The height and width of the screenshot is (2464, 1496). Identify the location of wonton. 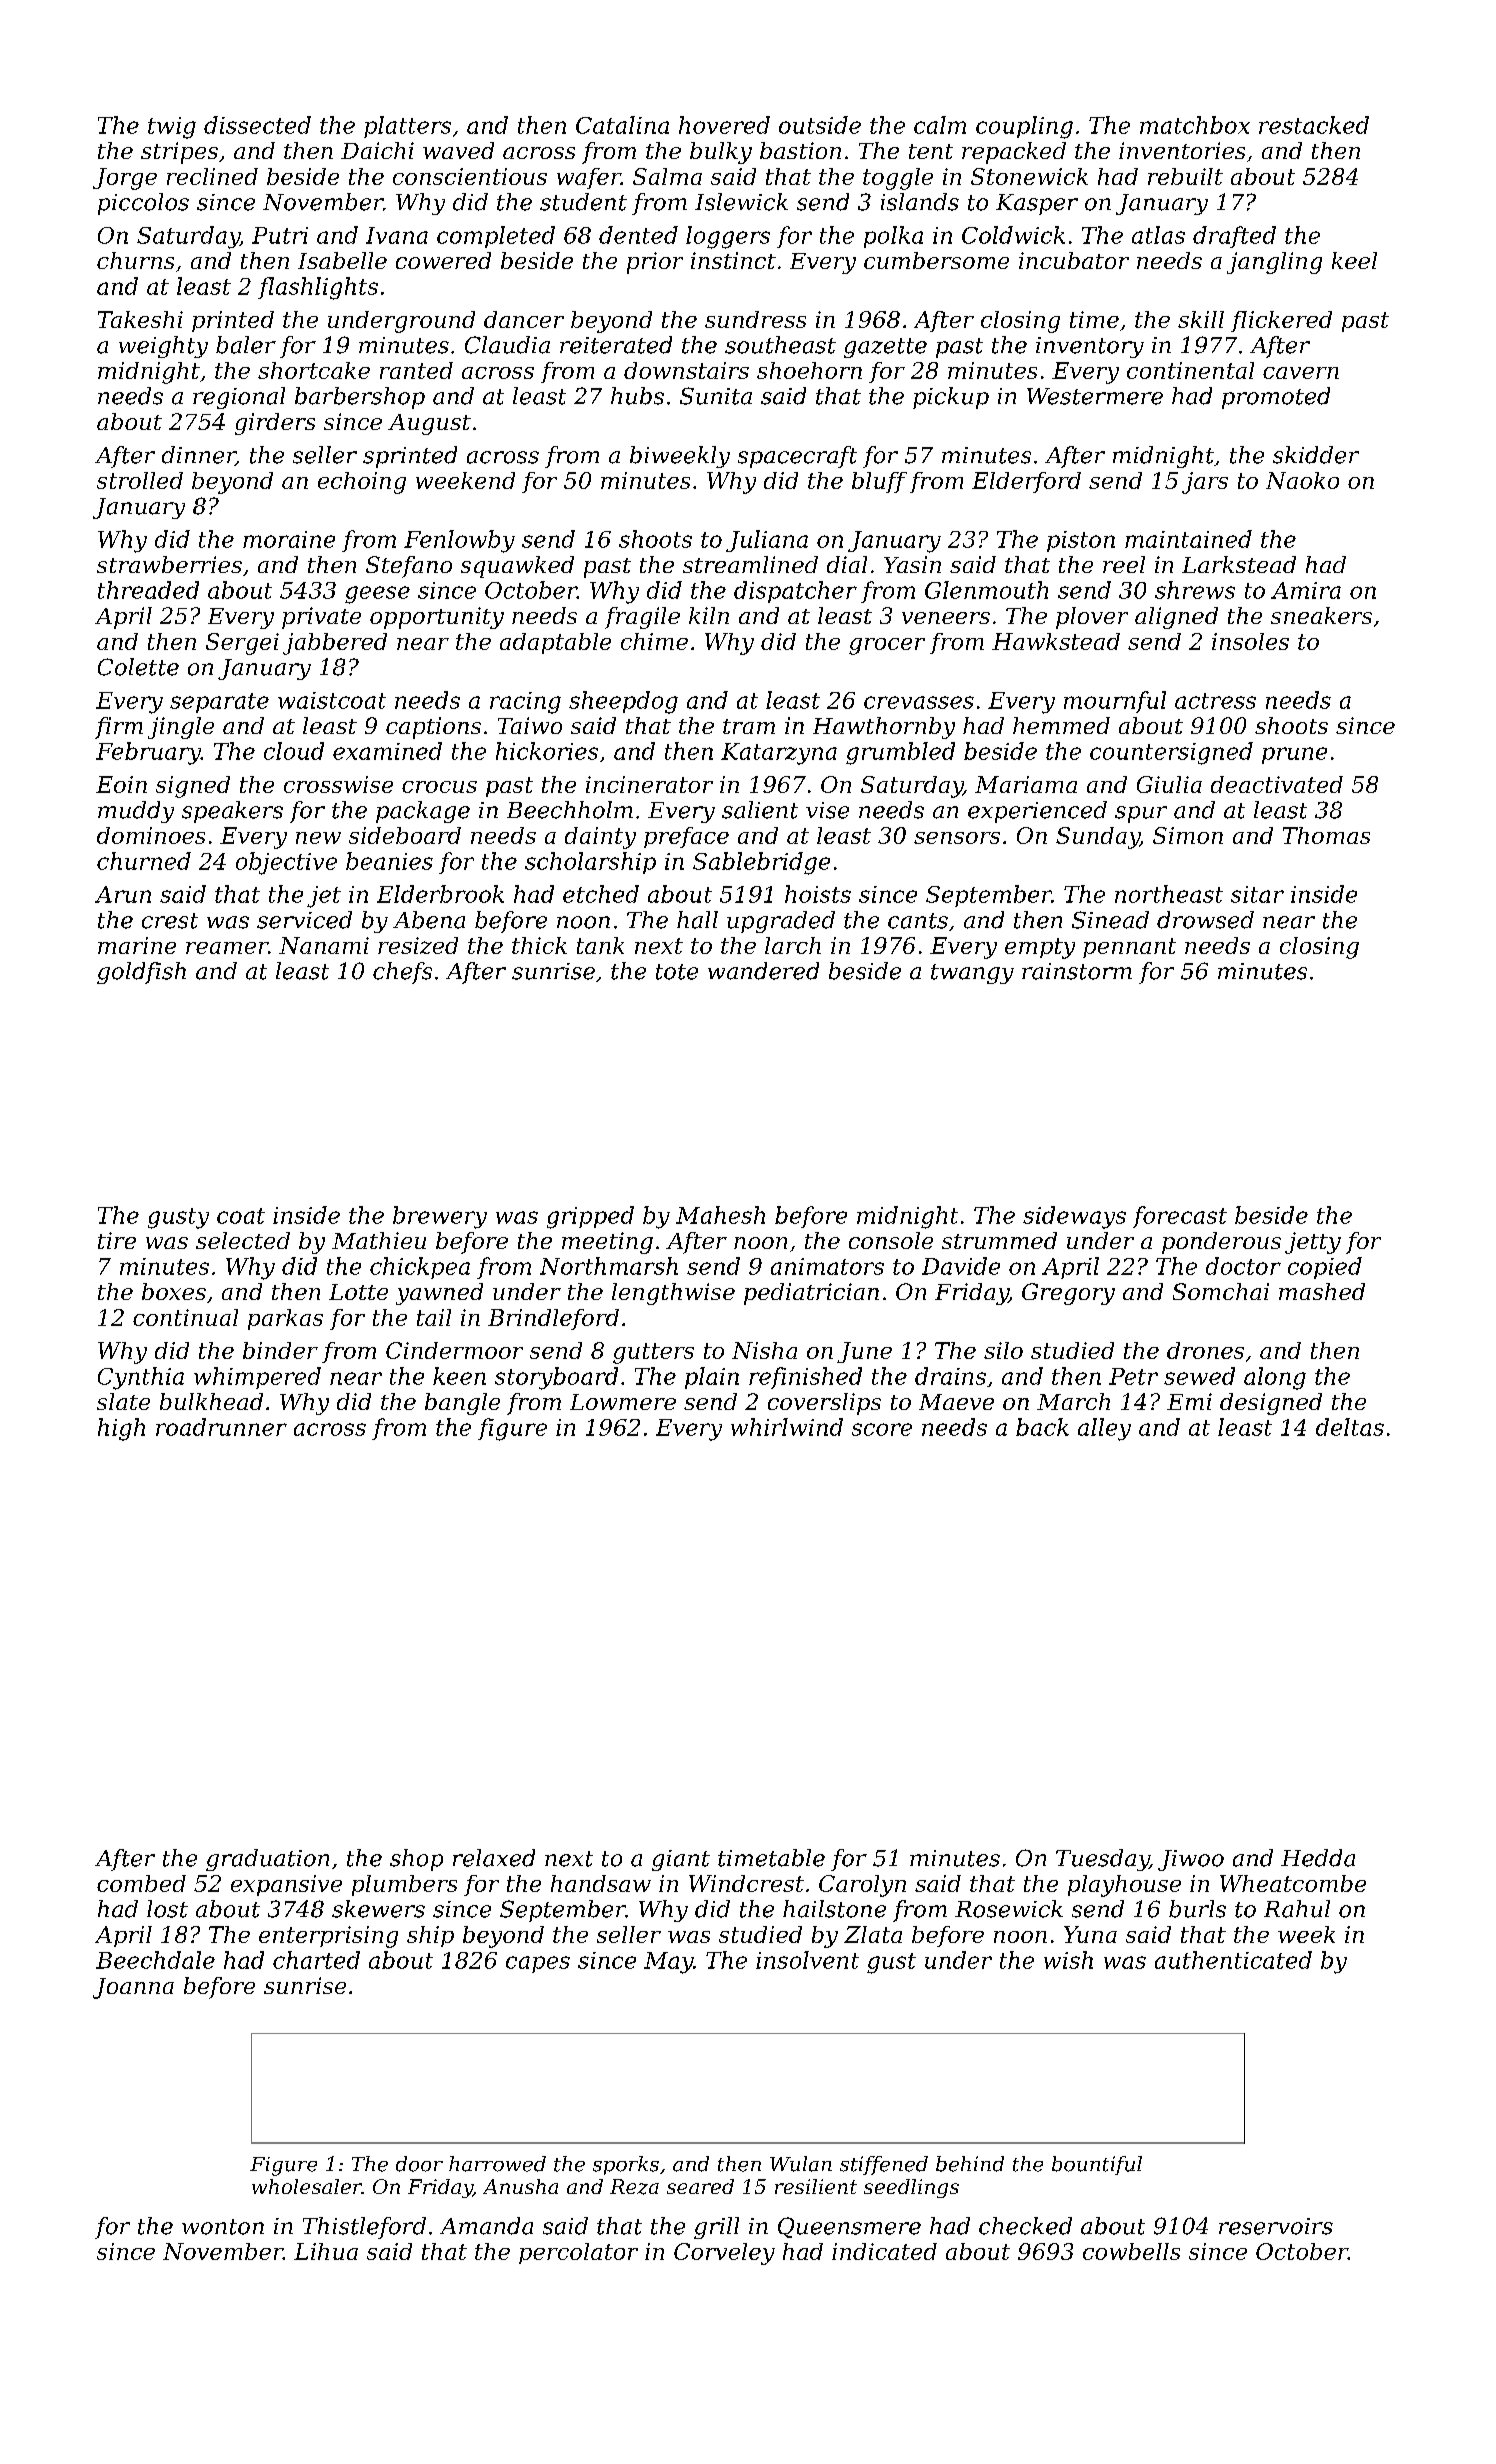
(223, 2227).
